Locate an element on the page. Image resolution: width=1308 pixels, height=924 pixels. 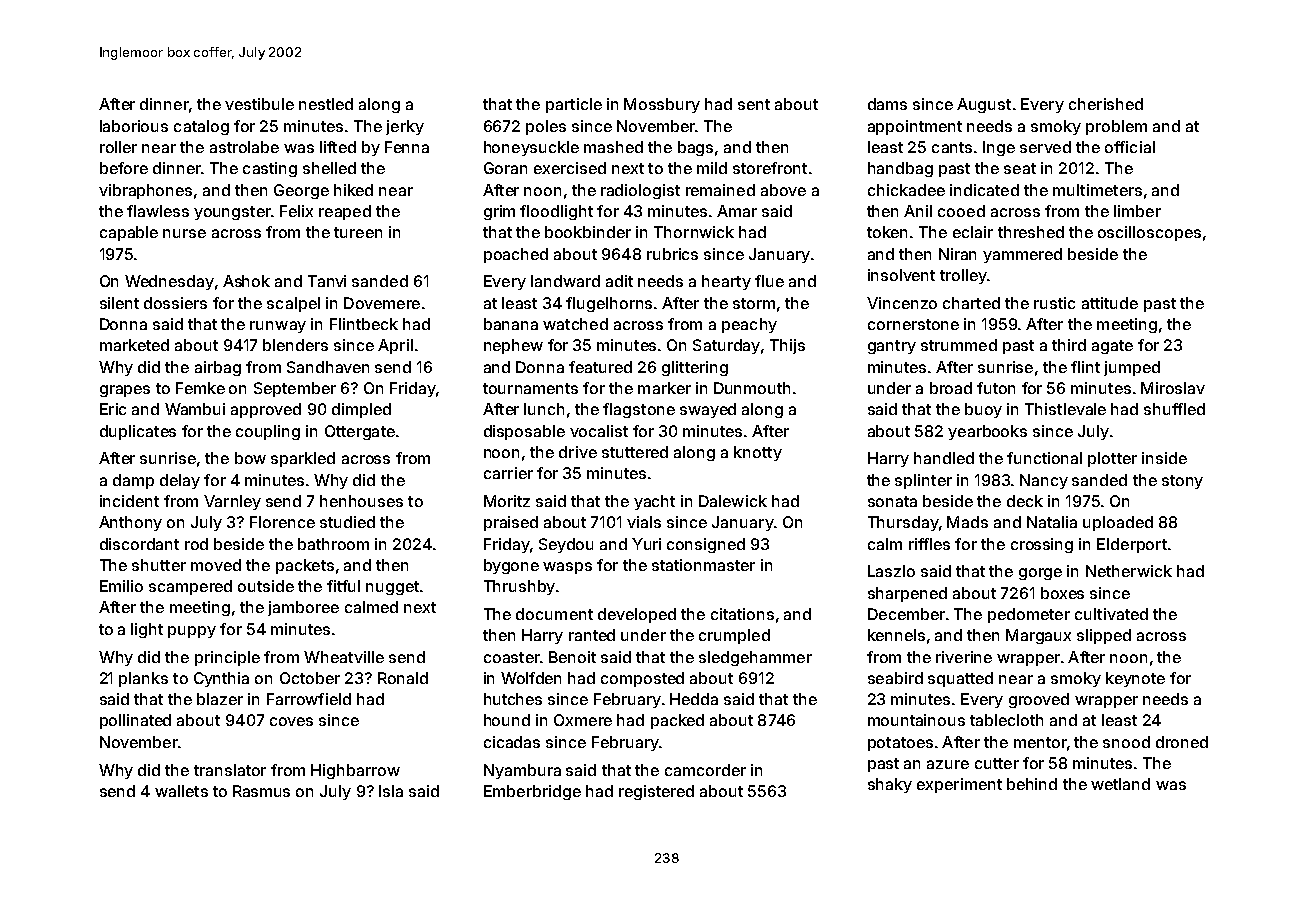
duplicates is located at coordinates (138, 432).
